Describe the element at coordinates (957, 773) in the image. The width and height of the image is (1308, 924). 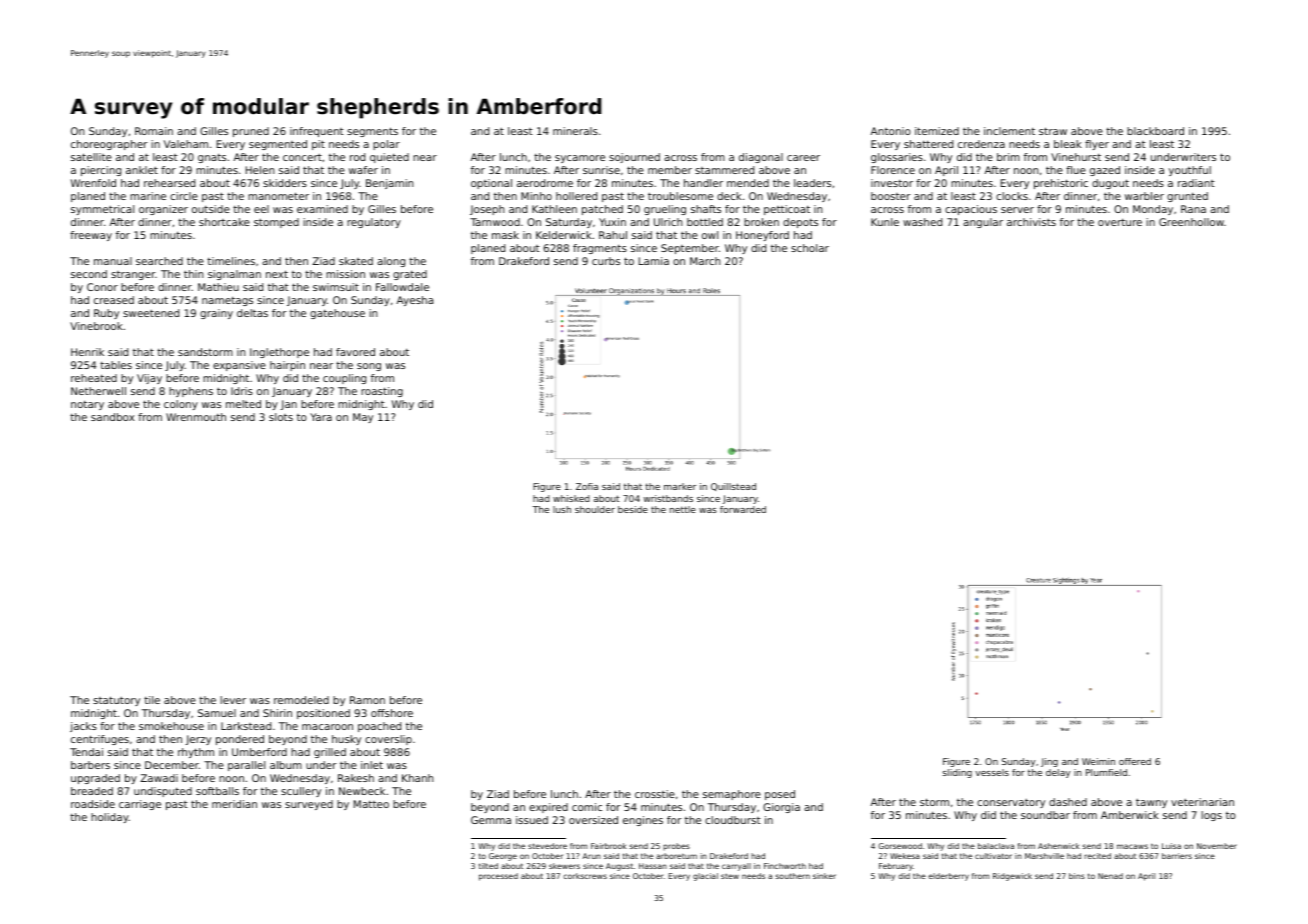
I see `sliding` at that location.
